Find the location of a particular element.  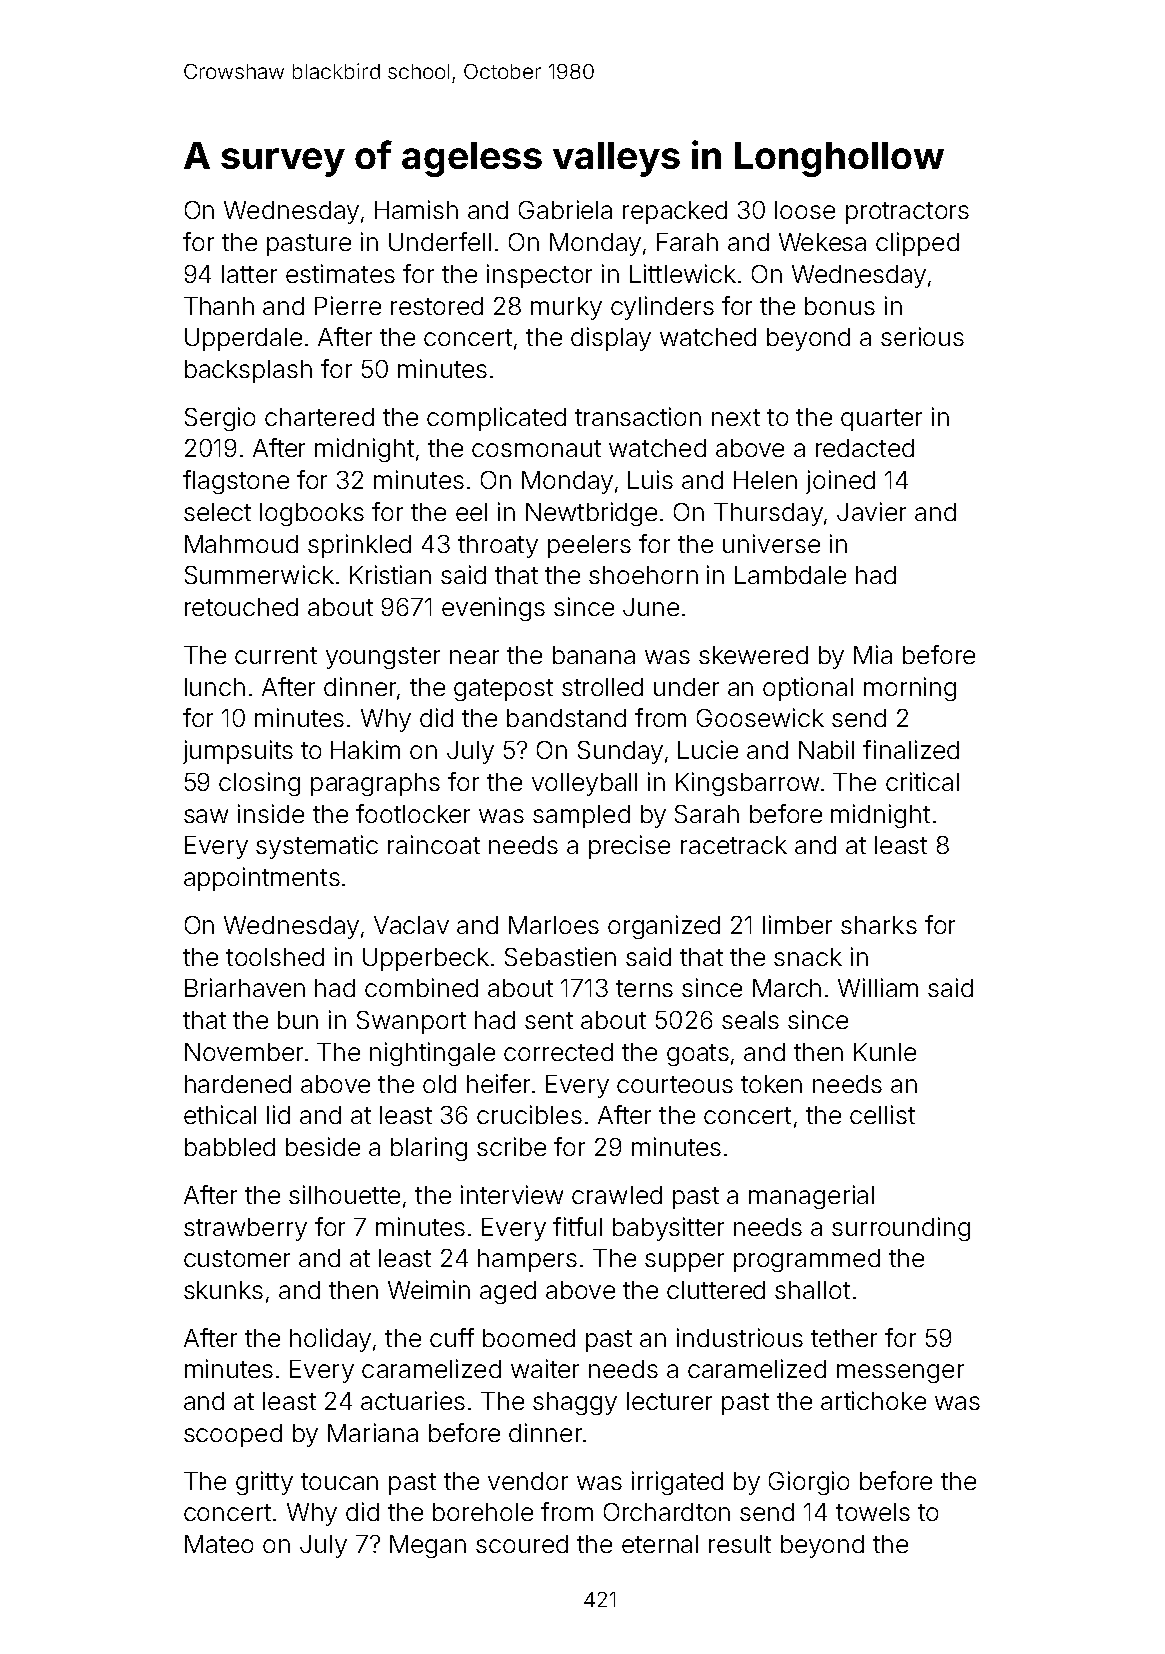

customer is located at coordinates (237, 1258).
